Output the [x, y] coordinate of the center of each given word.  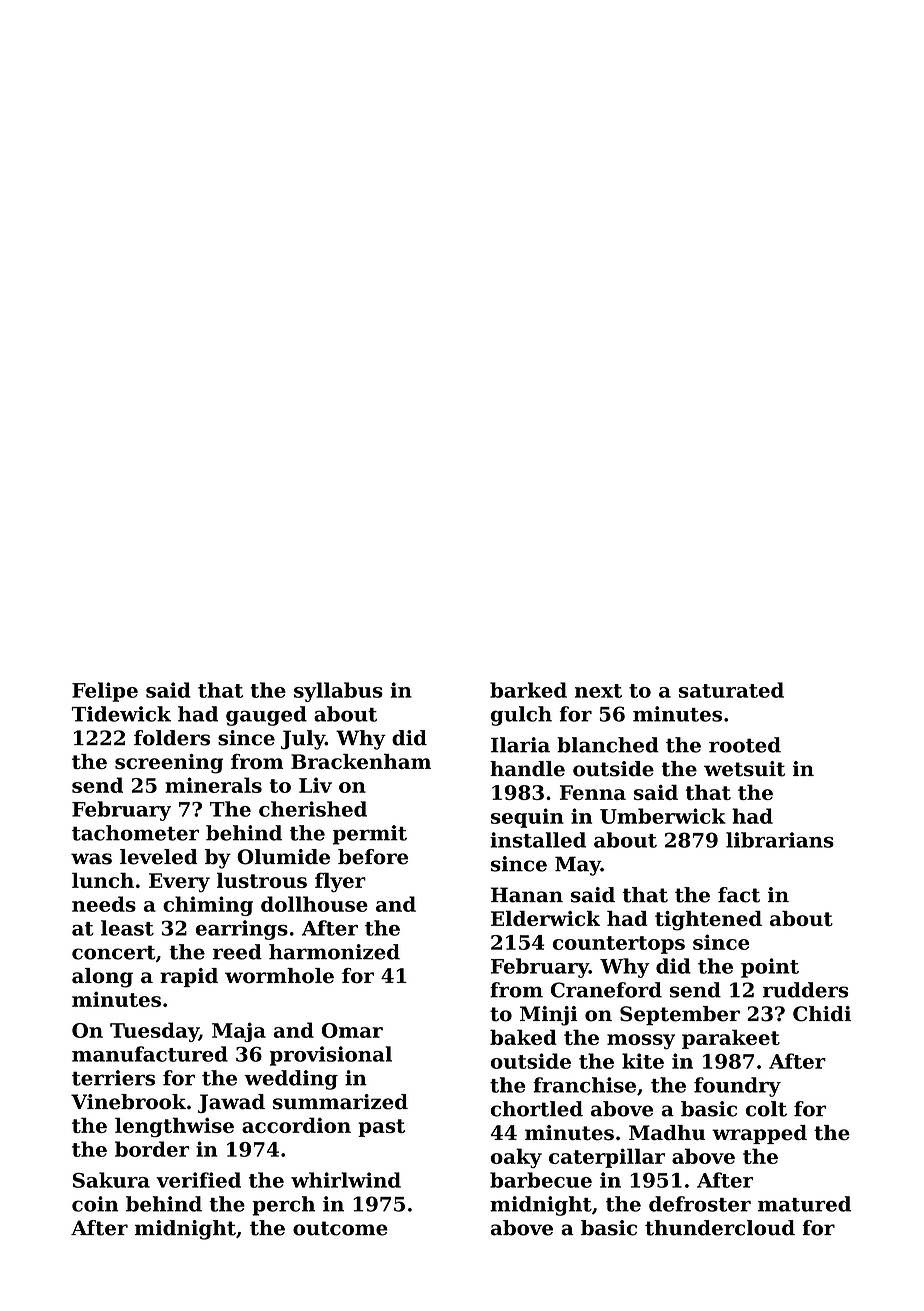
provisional [331, 1056]
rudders [805, 990]
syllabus [338, 692]
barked [528, 690]
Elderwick [545, 918]
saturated [731, 690]
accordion [296, 1125]
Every [179, 883]
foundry [737, 1087]
